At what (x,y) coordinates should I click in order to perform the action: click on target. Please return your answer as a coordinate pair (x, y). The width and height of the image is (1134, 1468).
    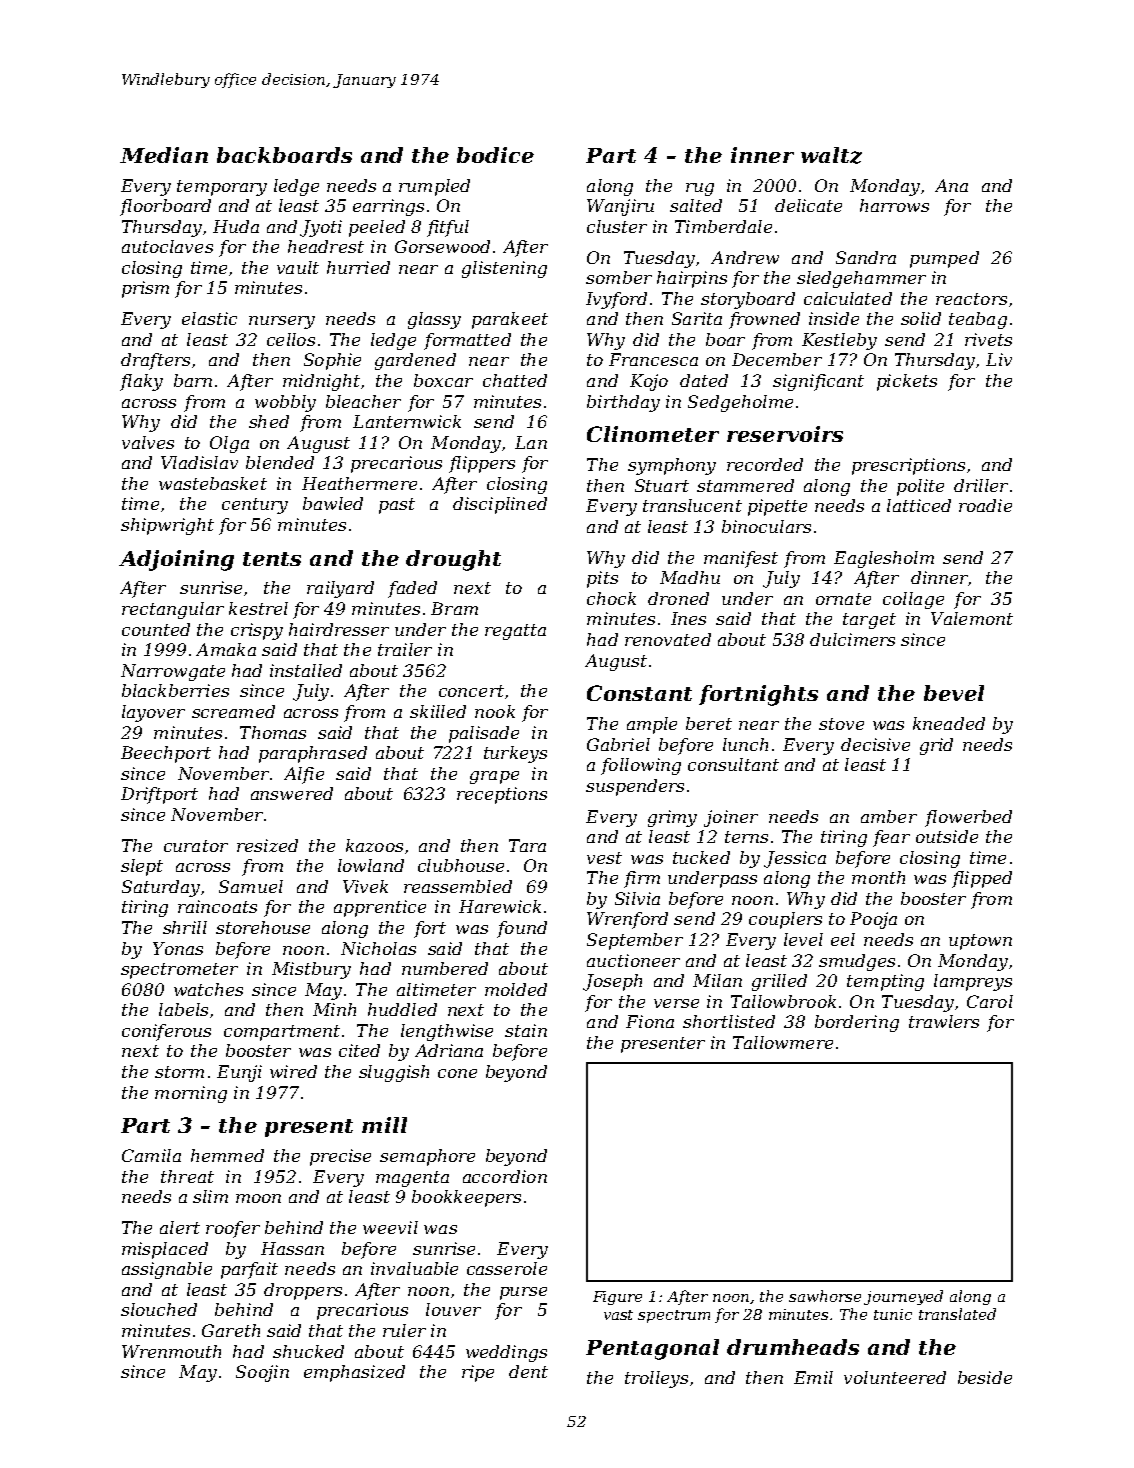
    Looking at the image, I should click on (869, 621).
